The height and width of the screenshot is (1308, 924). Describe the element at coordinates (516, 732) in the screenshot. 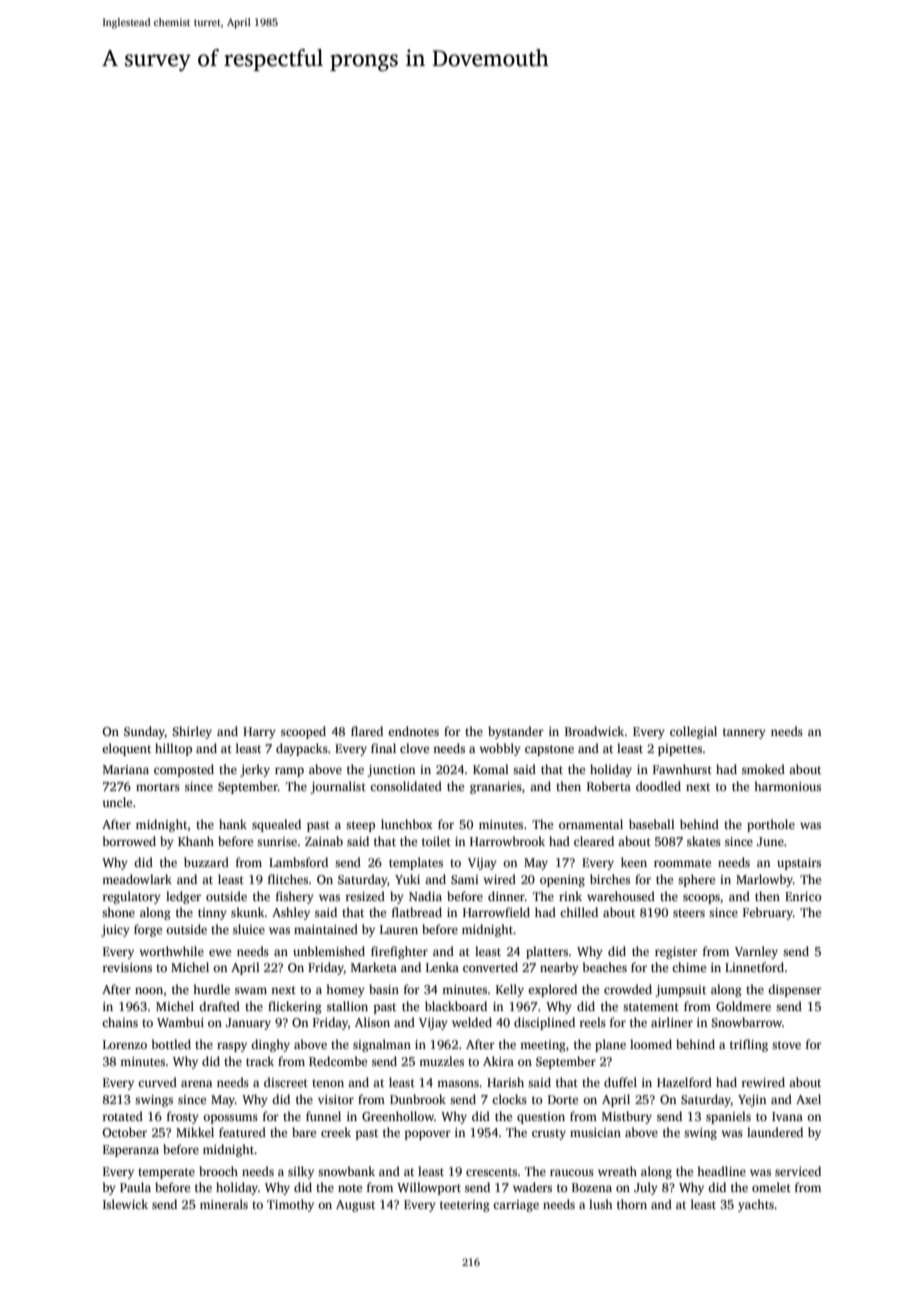

I see `bystander` at that location.
